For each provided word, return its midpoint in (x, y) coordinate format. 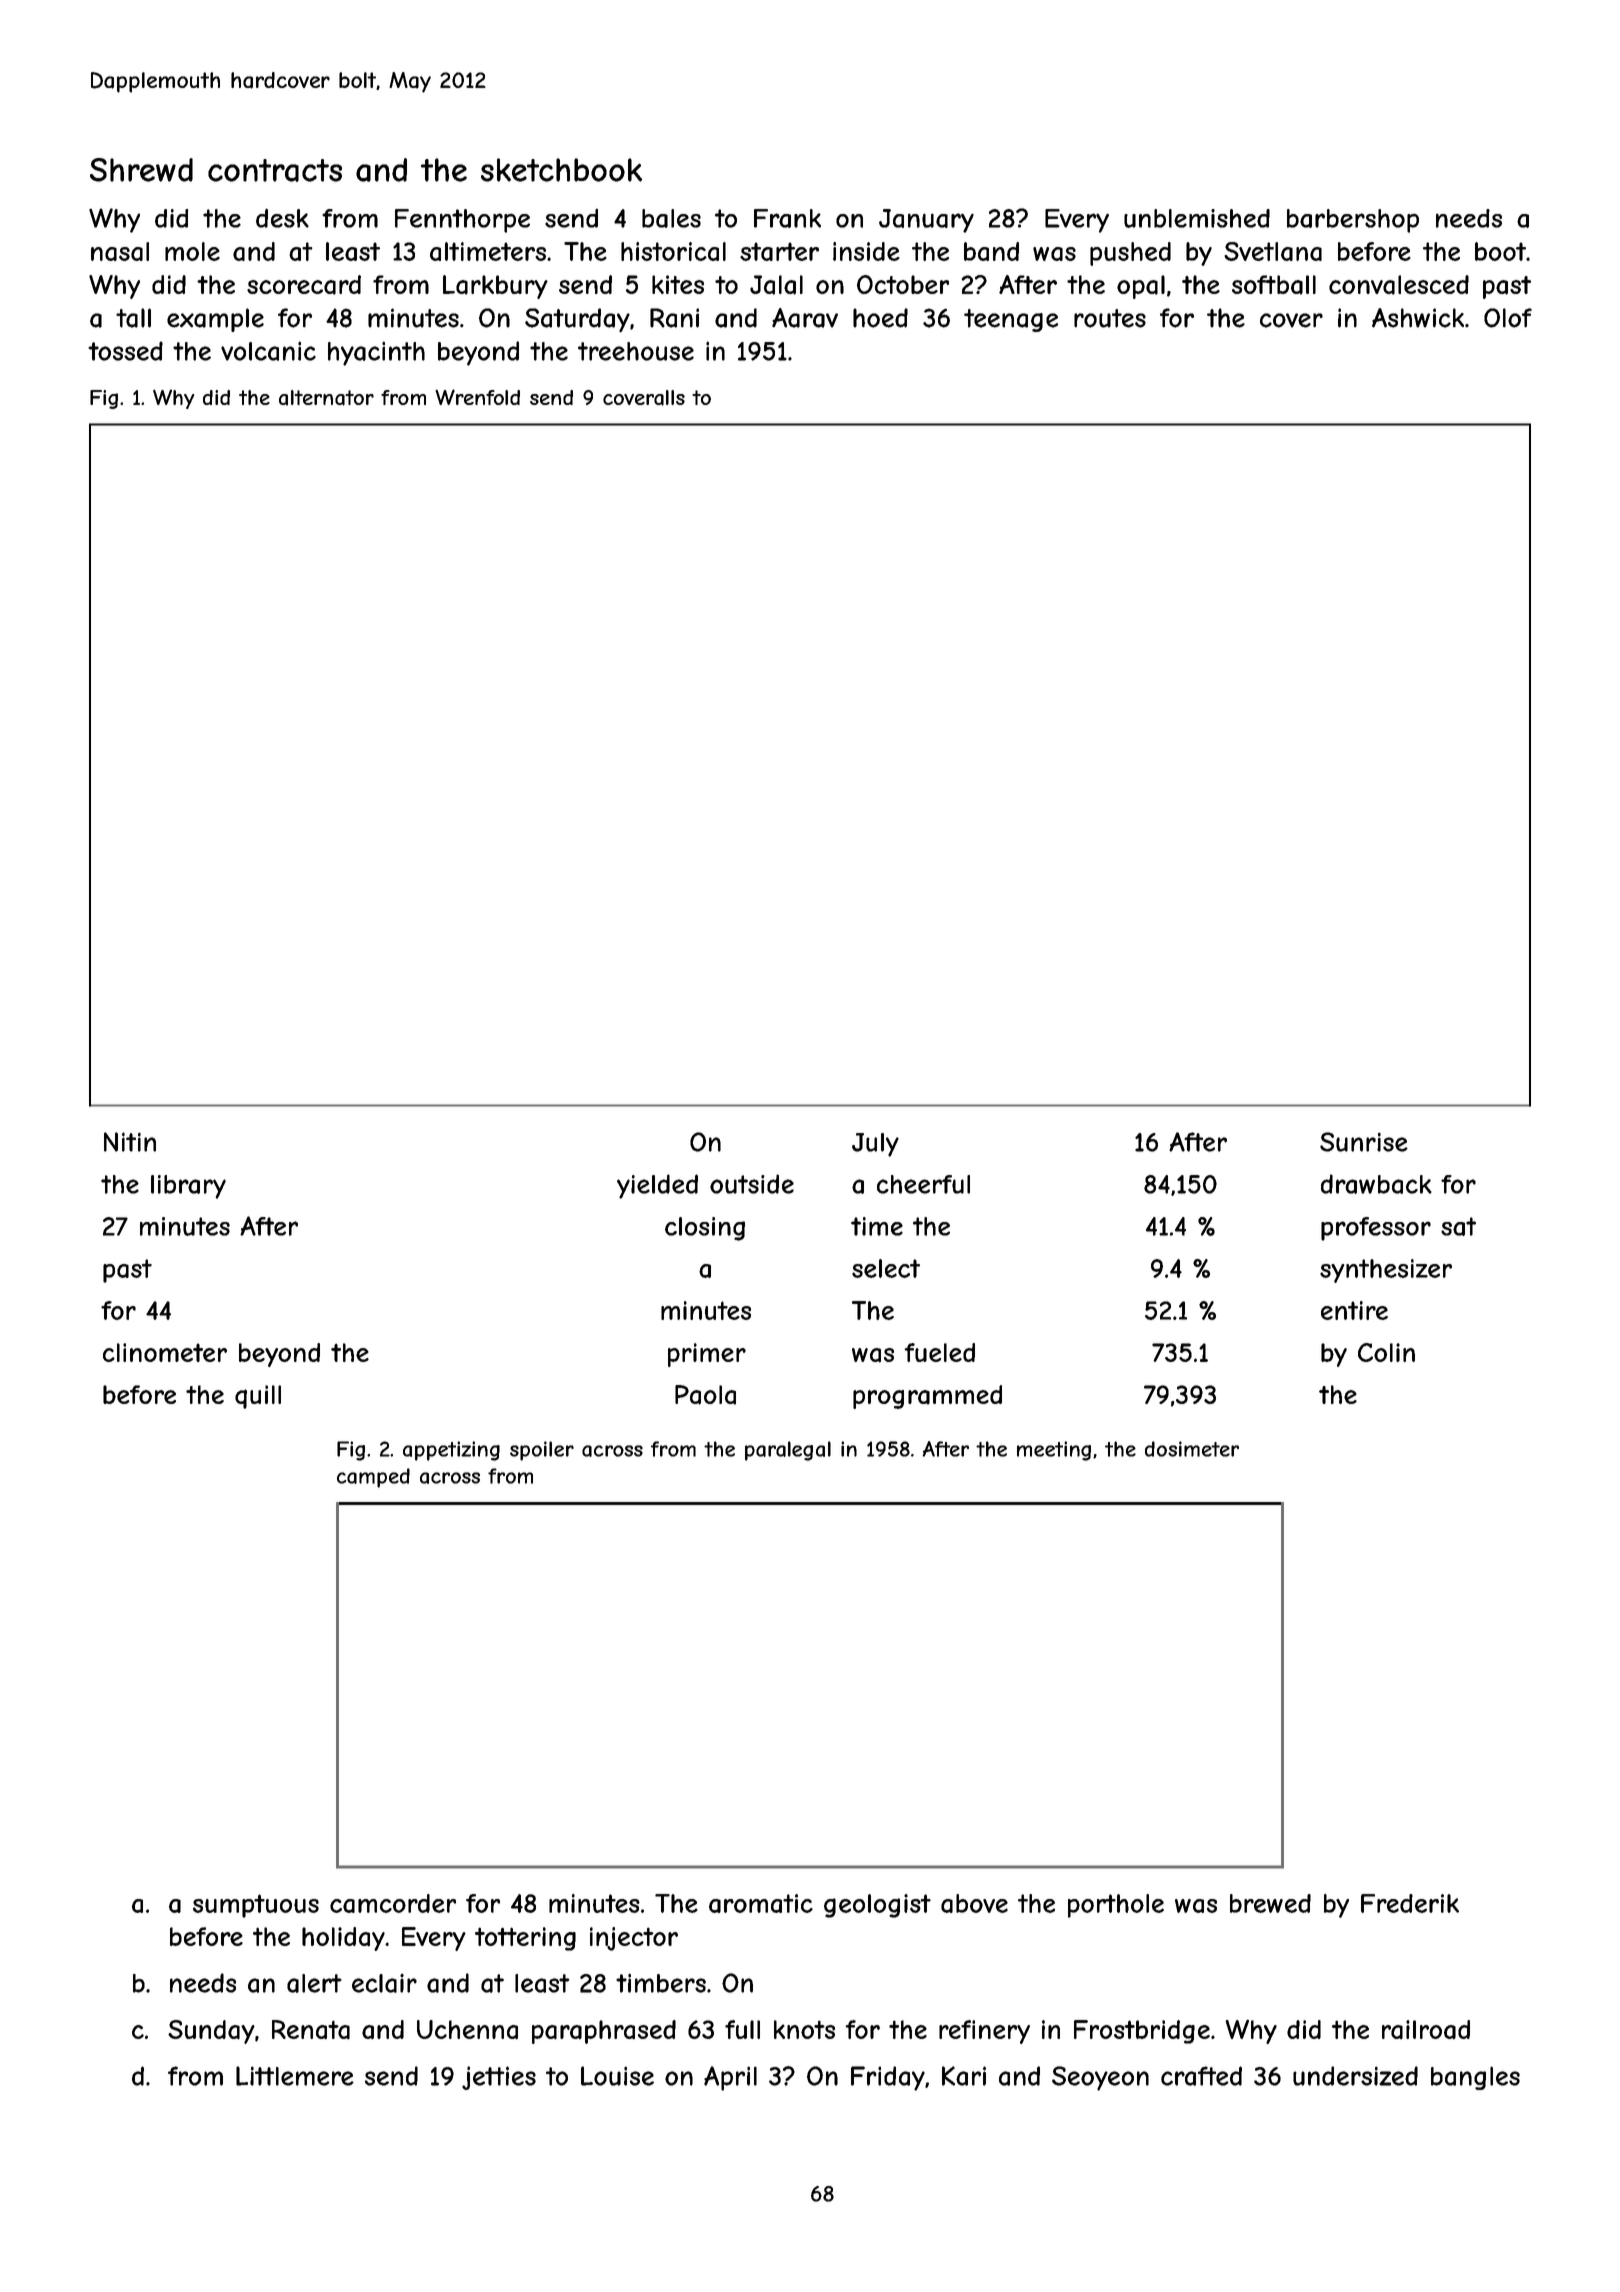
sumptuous (256, 1906)
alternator (326, 398)
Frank (787, 218)
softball (1274, 285)
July (875, 1145)
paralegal (788, 1451)
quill (258, 1397)
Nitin (130, 1142)
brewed (1270, 1903)
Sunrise (1364, 1142)
